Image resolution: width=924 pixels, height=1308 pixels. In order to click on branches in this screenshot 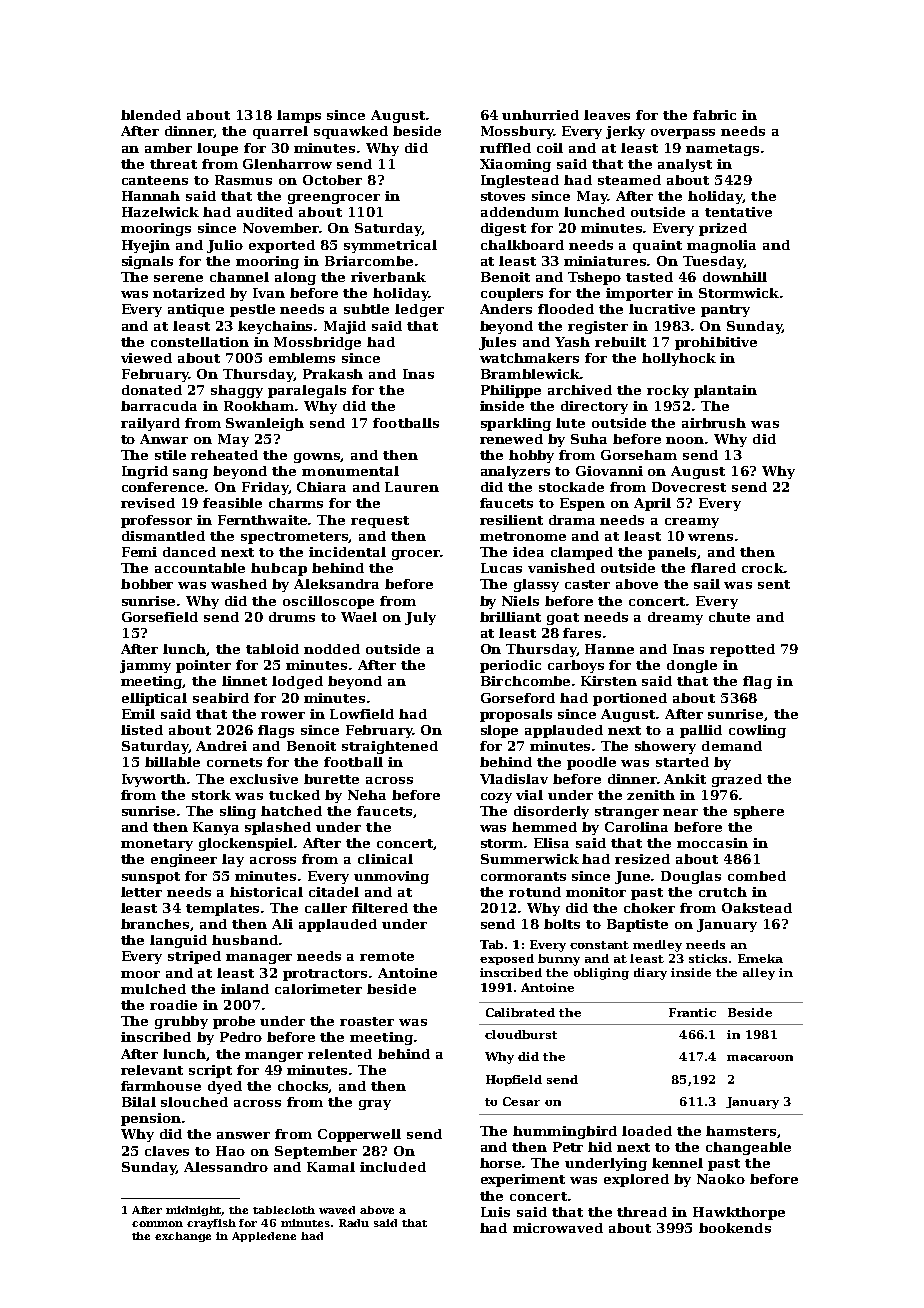, I will do `click(156, 925)`.
